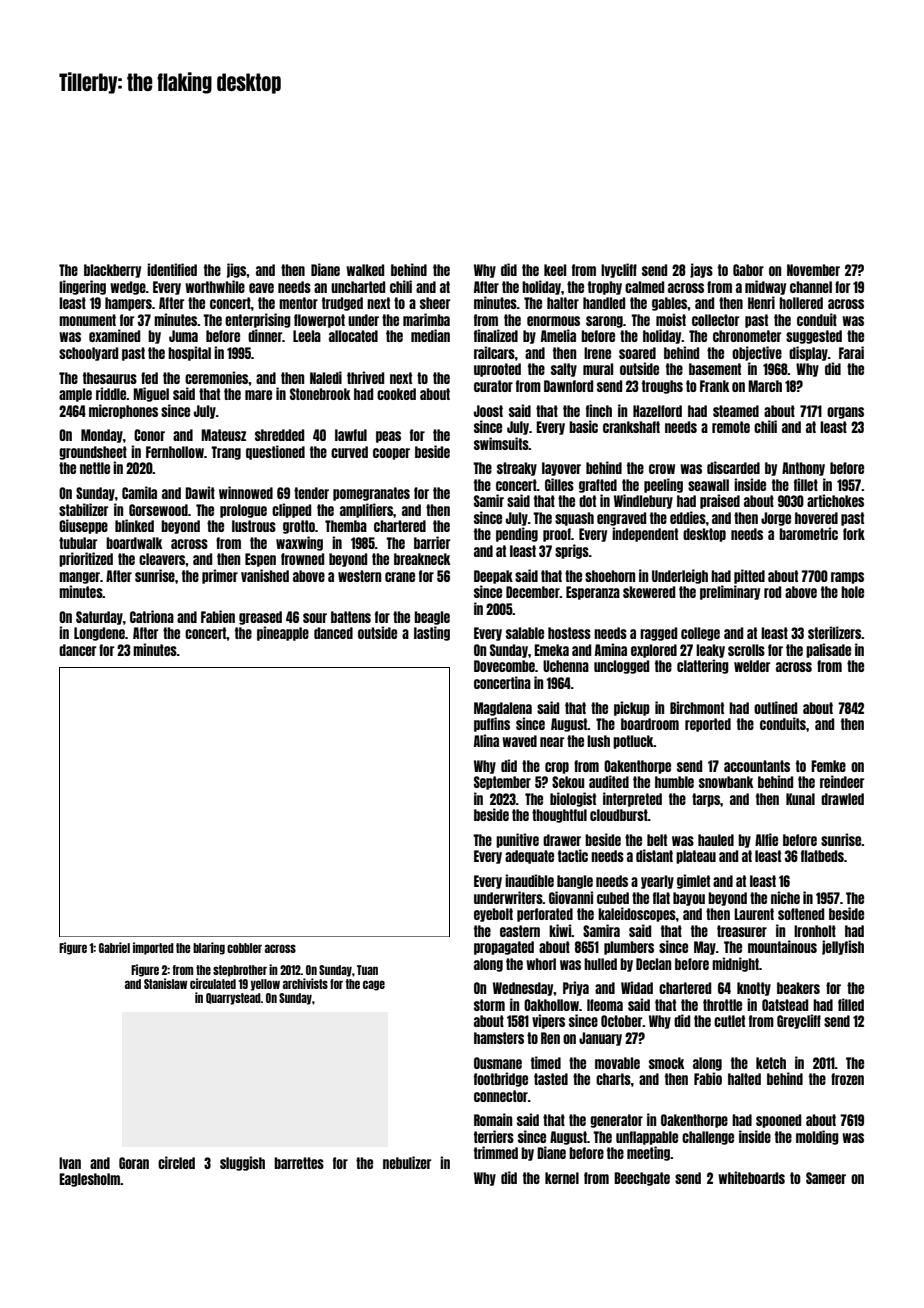 The height and width of the document is (1308, 924). Describe the element at coordinates (798, 988) in the document. I see `beakers` at that location.
